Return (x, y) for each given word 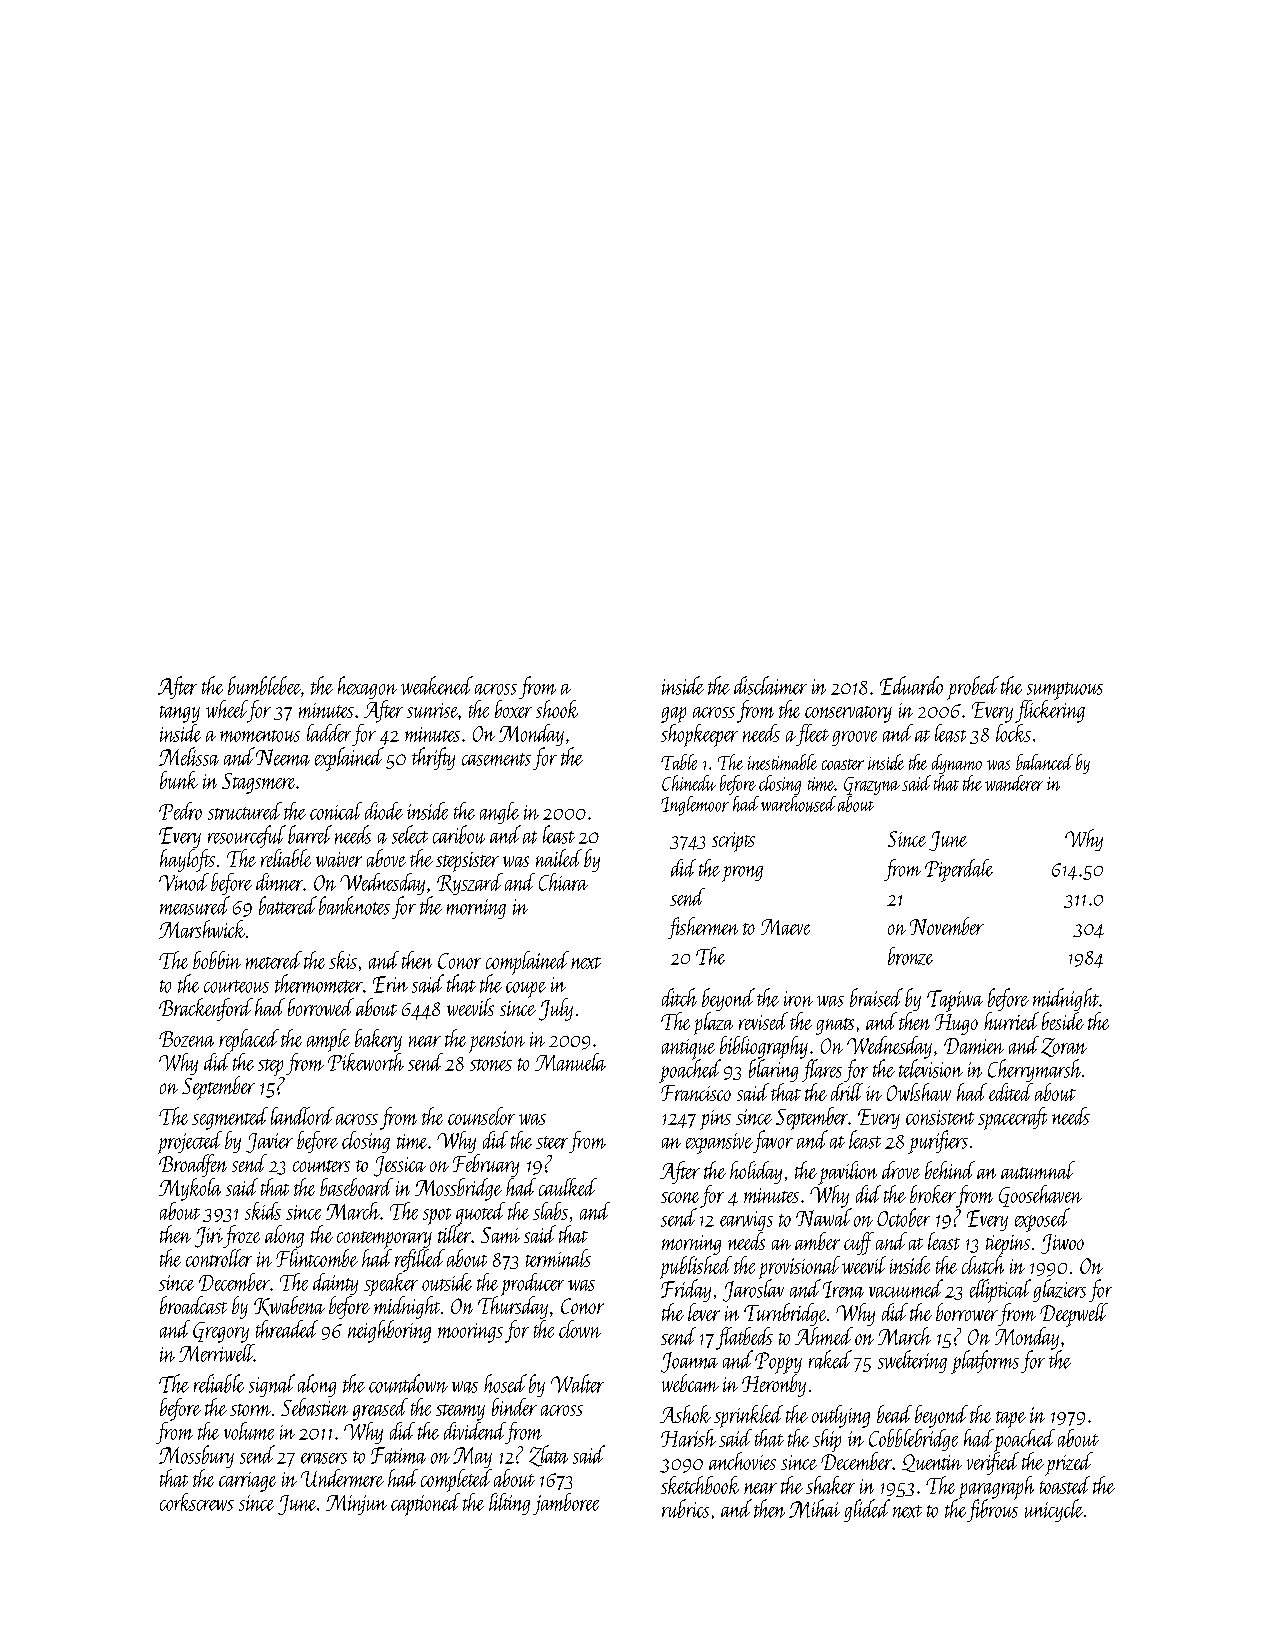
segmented (230, 1118)
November (947, 926)
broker (933, 1194)
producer (532, 1284)
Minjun (356, 1505)
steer (552, 1142)
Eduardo (911, 685)
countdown (408, 1383)
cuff (859, 1243)
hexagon (367, 687)
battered (288, 905)
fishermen (703, 928)
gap (673, 715)
